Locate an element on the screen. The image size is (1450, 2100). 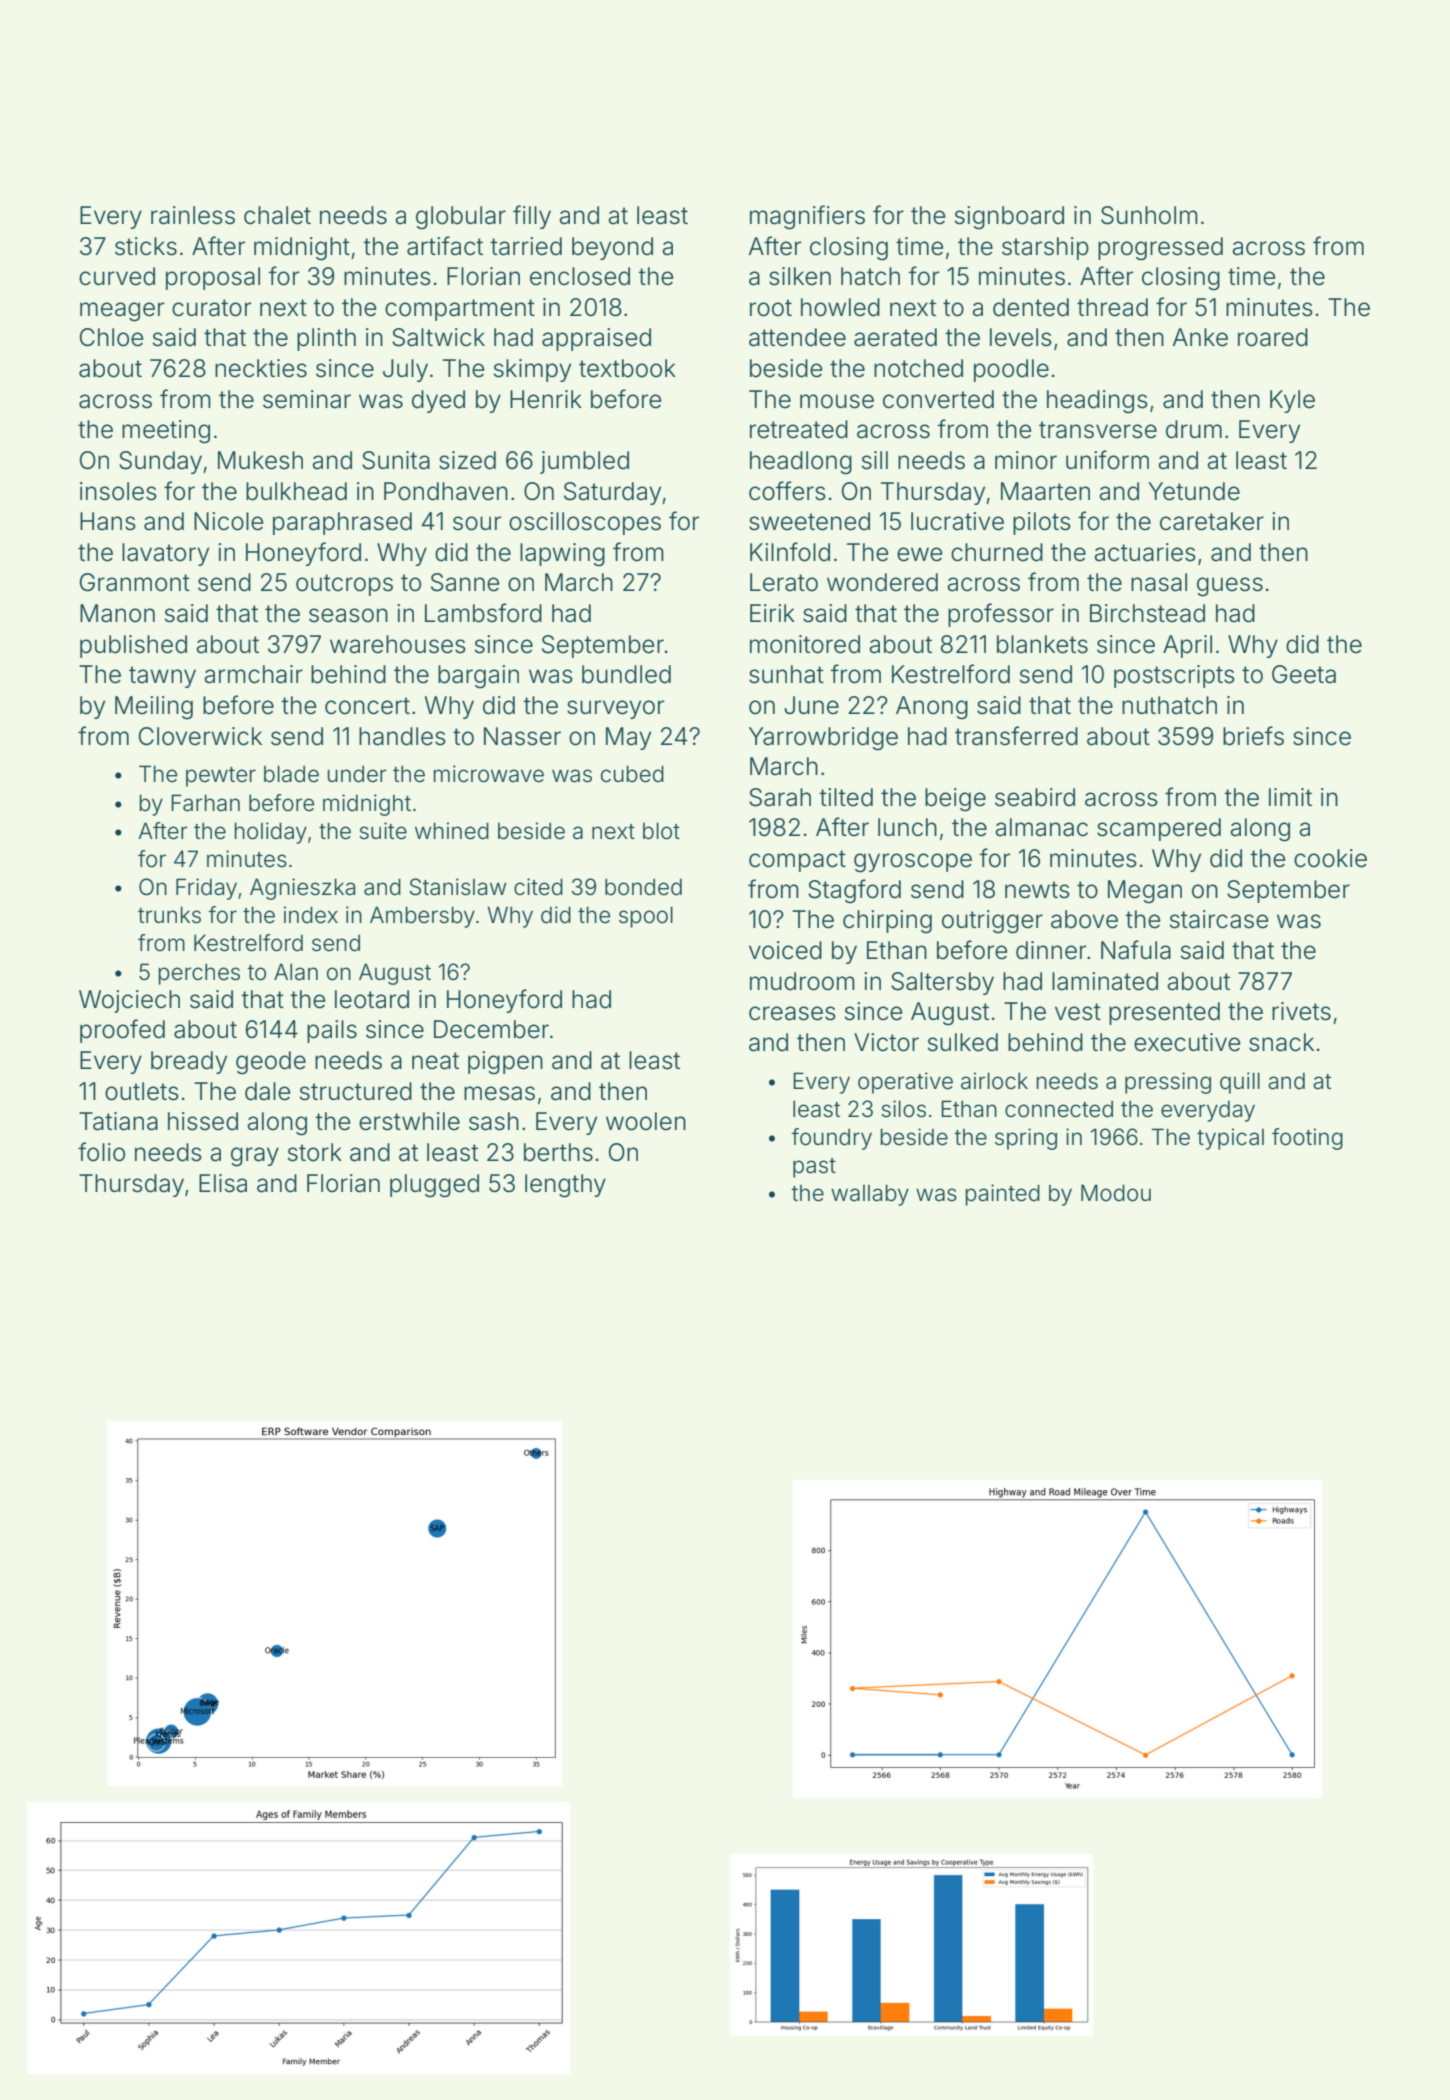
mesas is located at coordinates (499, 1093).
